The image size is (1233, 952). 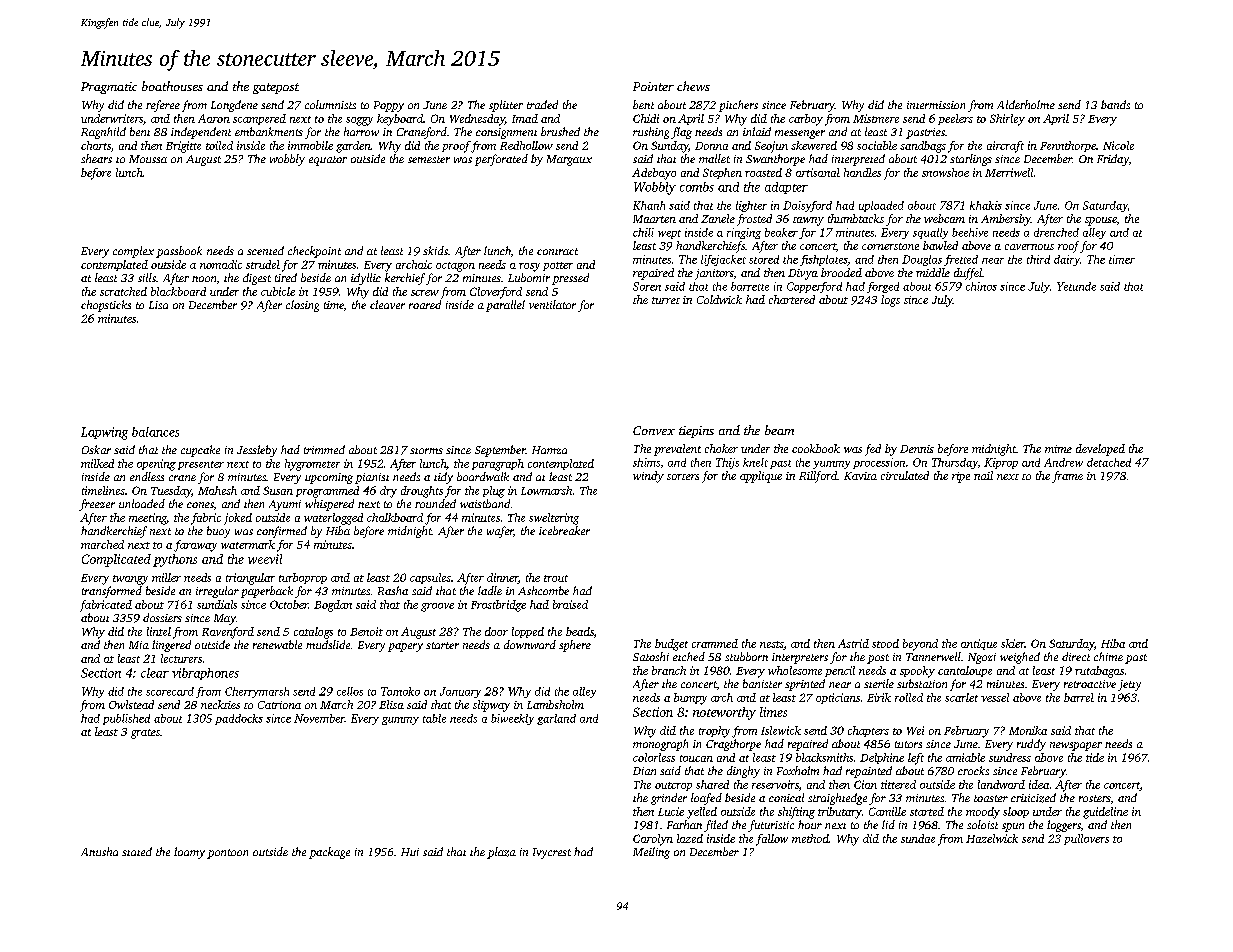 What do you see at coordinates (172, 86) in the screenshot?
I see `boathouses` at bounding box center [172, 86].
